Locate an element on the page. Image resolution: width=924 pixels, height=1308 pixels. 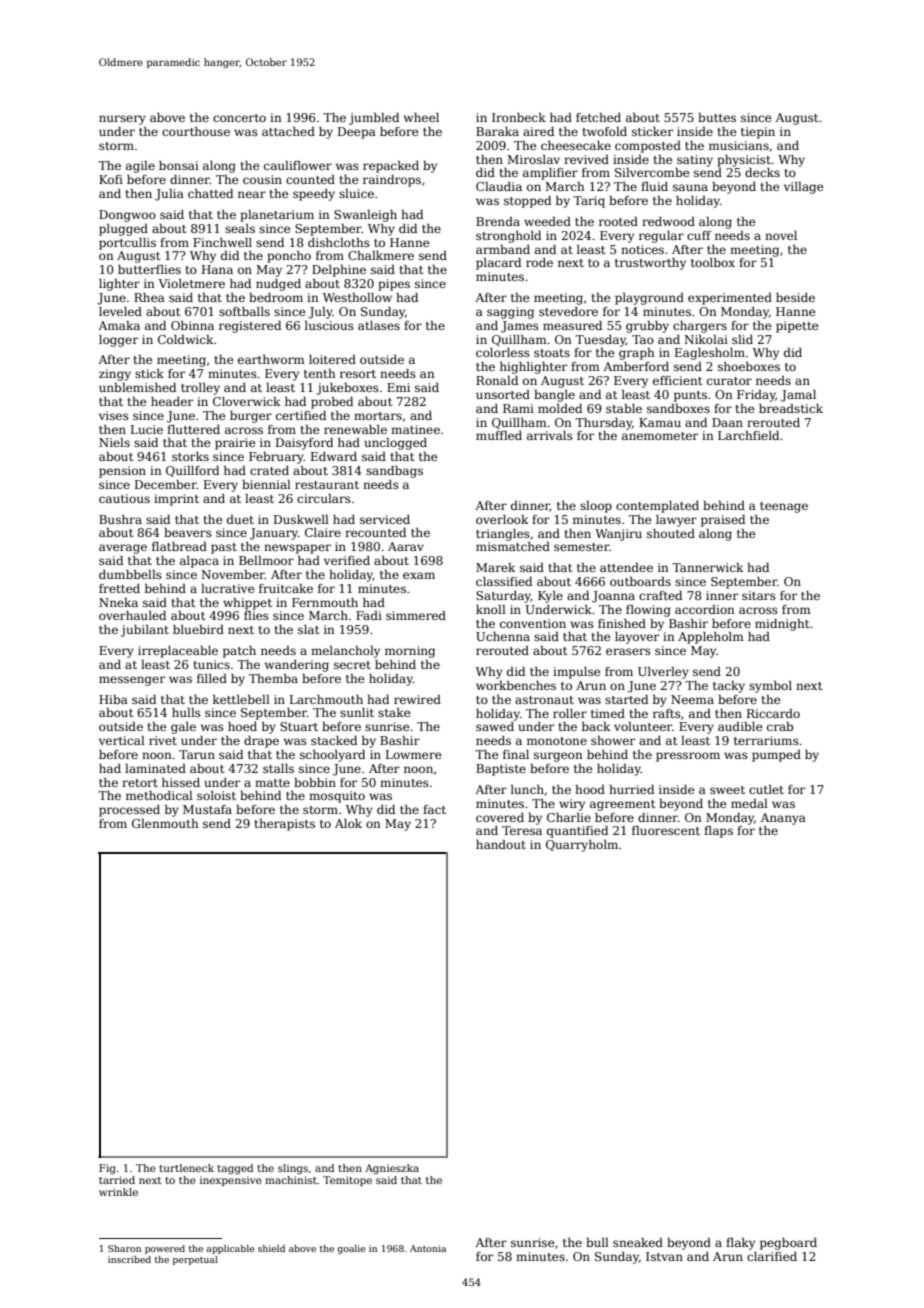
Ananya is located at coordinates (783, 819).
